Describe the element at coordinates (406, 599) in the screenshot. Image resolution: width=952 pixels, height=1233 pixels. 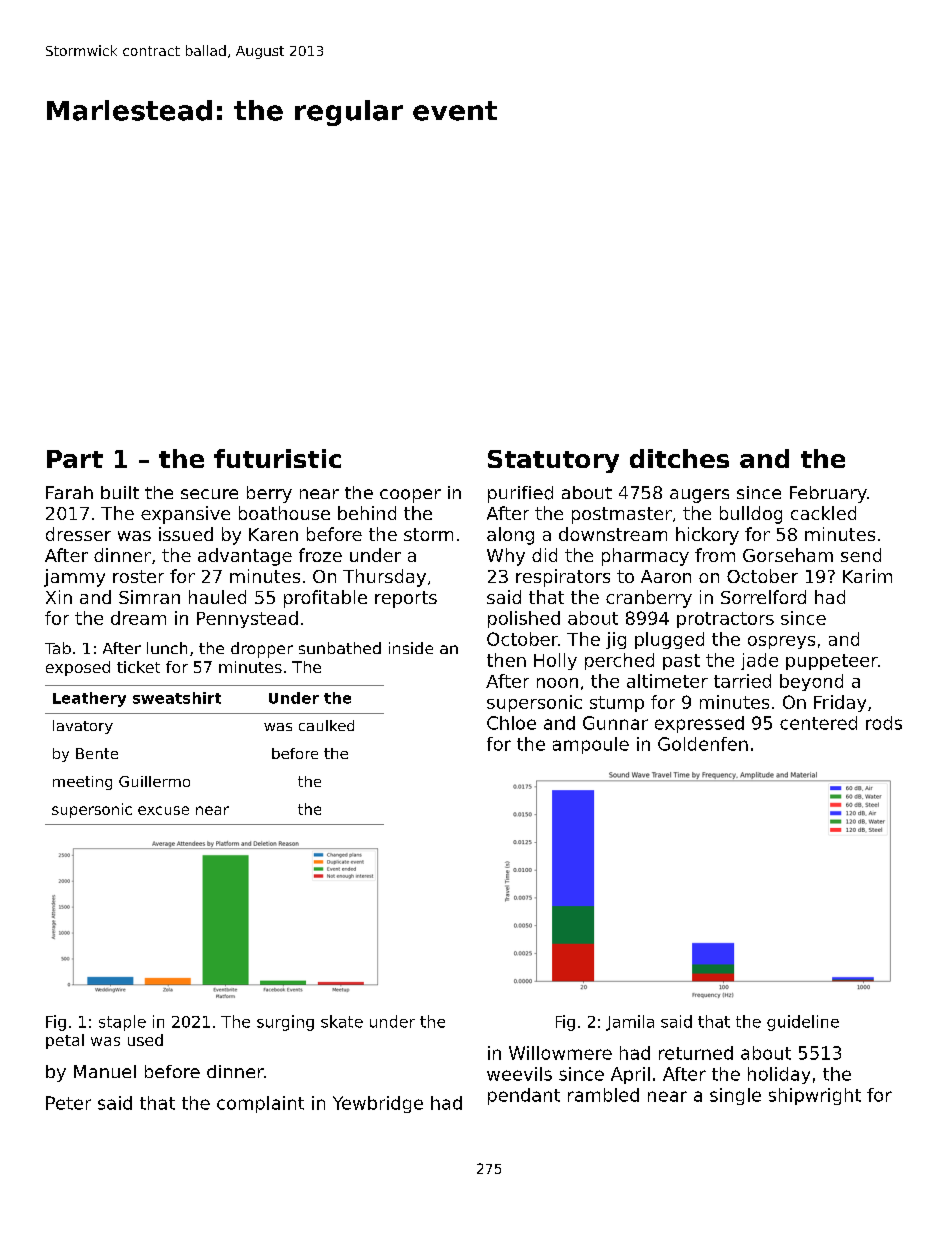
I see `reports` at that location.
